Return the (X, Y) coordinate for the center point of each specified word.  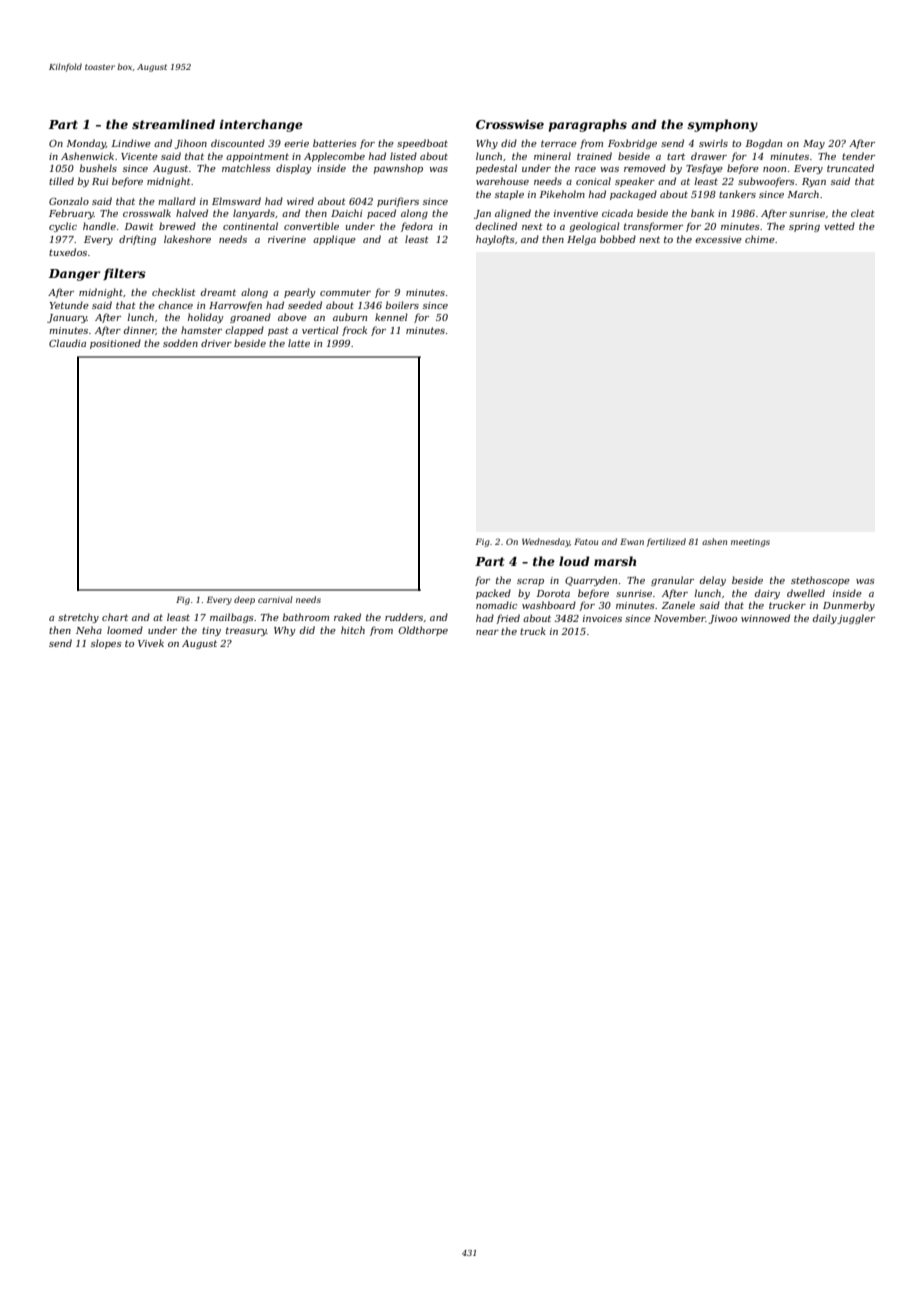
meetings (750, 543)
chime (760, 239)
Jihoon (190, 144)
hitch (353, 630)
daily (825, 619)
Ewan (632, 541)
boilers (402, 305)
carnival (275, 599)
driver (216, 343)
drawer (709, 156)
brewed (177, 226)
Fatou (586, 541)
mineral (552, 156)
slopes (106, 644)
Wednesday (546, 542)
